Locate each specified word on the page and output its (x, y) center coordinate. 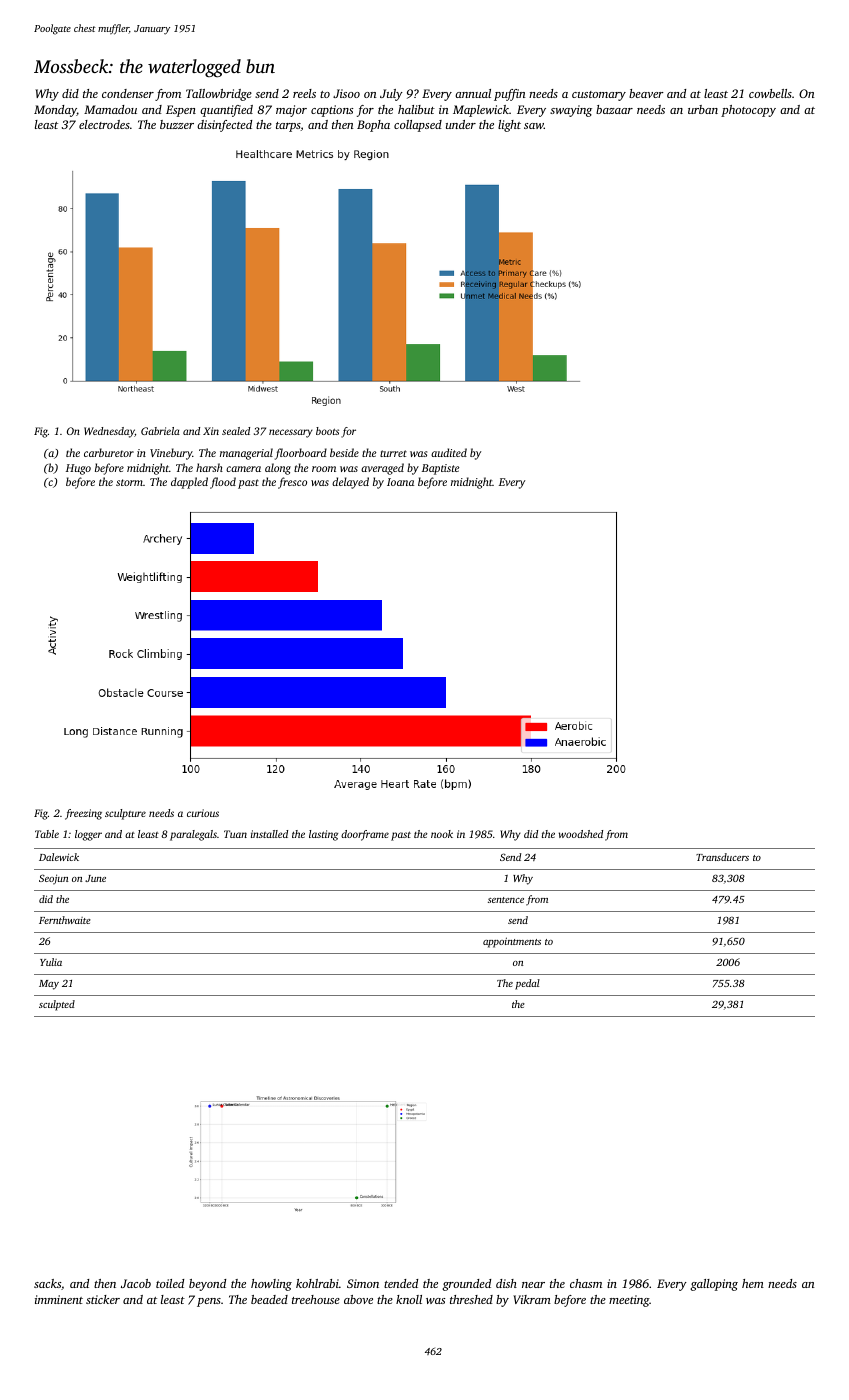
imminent (59, 1299)
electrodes (104, 124)
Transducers (722, 857)
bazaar (614, 109)
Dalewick (59, 857)
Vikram (532, 1299)
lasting (323, 835)
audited (449, 452)
